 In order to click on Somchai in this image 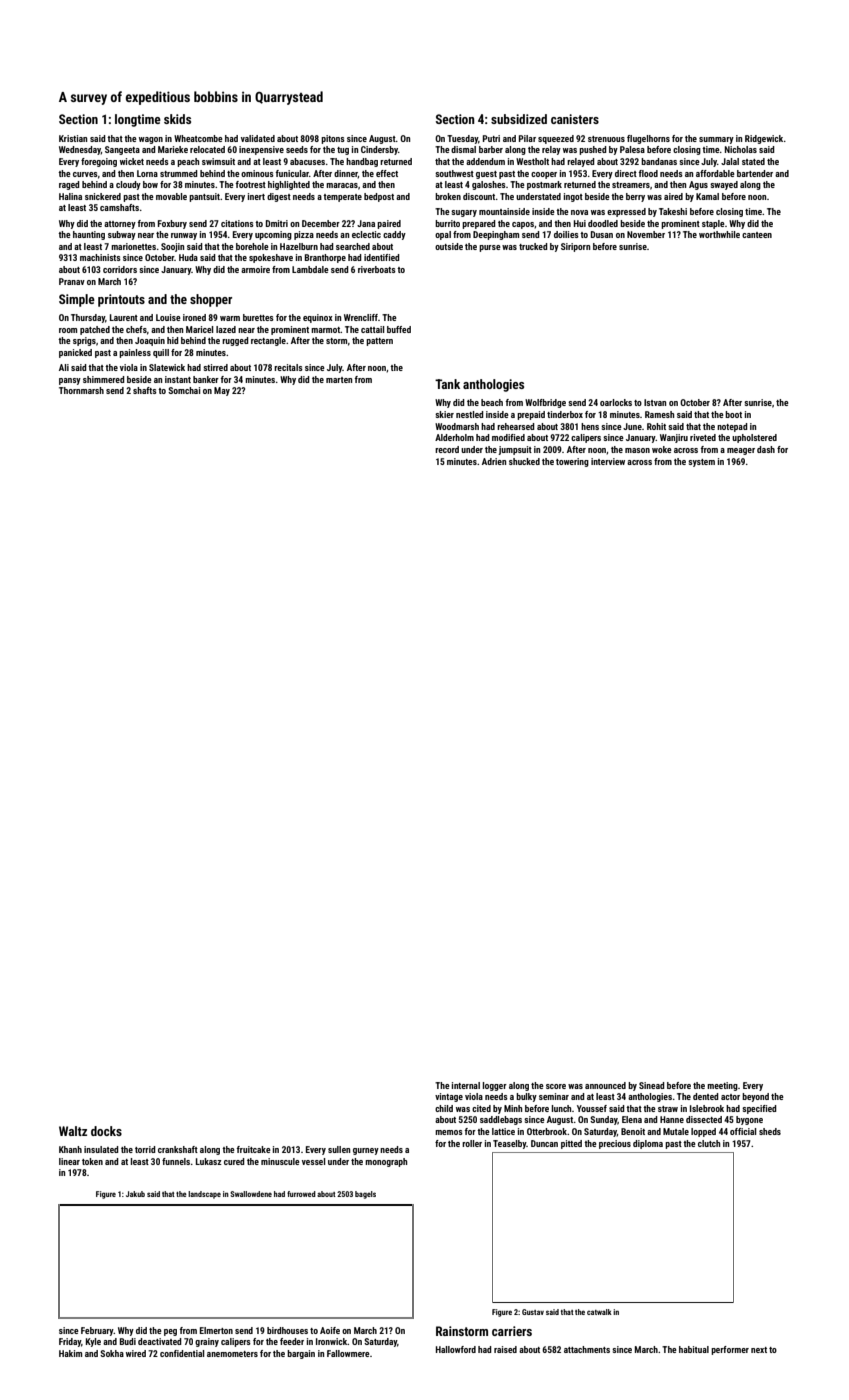, I will do `click(184, 390)`.
